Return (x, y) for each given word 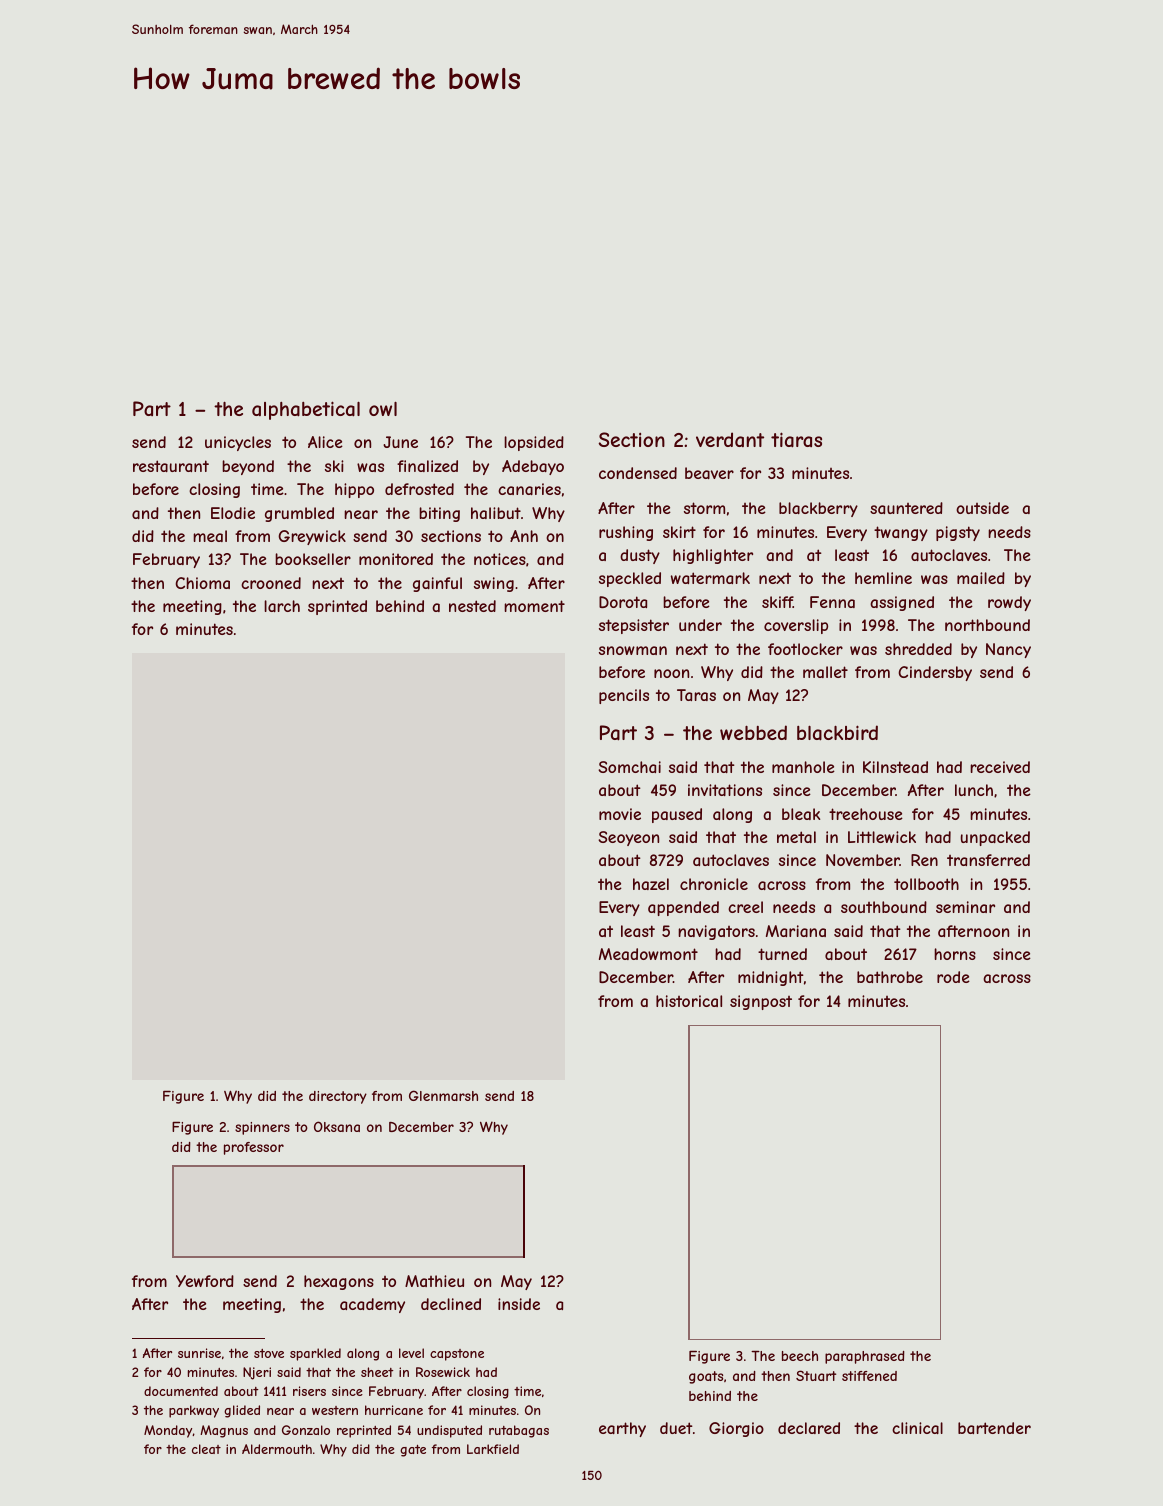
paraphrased (865, 1357)
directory (338, 1097)
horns (955, 954)
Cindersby (935, 673)
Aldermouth (277, 1449)
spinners (262, 1128)
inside (519, 1304)
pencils (624, 696)
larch (282, 606)
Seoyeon (628, 838)
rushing (626, 533)
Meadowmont (648, 954)
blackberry (818, 509)
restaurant (171, 466)
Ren (924, 860)
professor (254, 1148)
